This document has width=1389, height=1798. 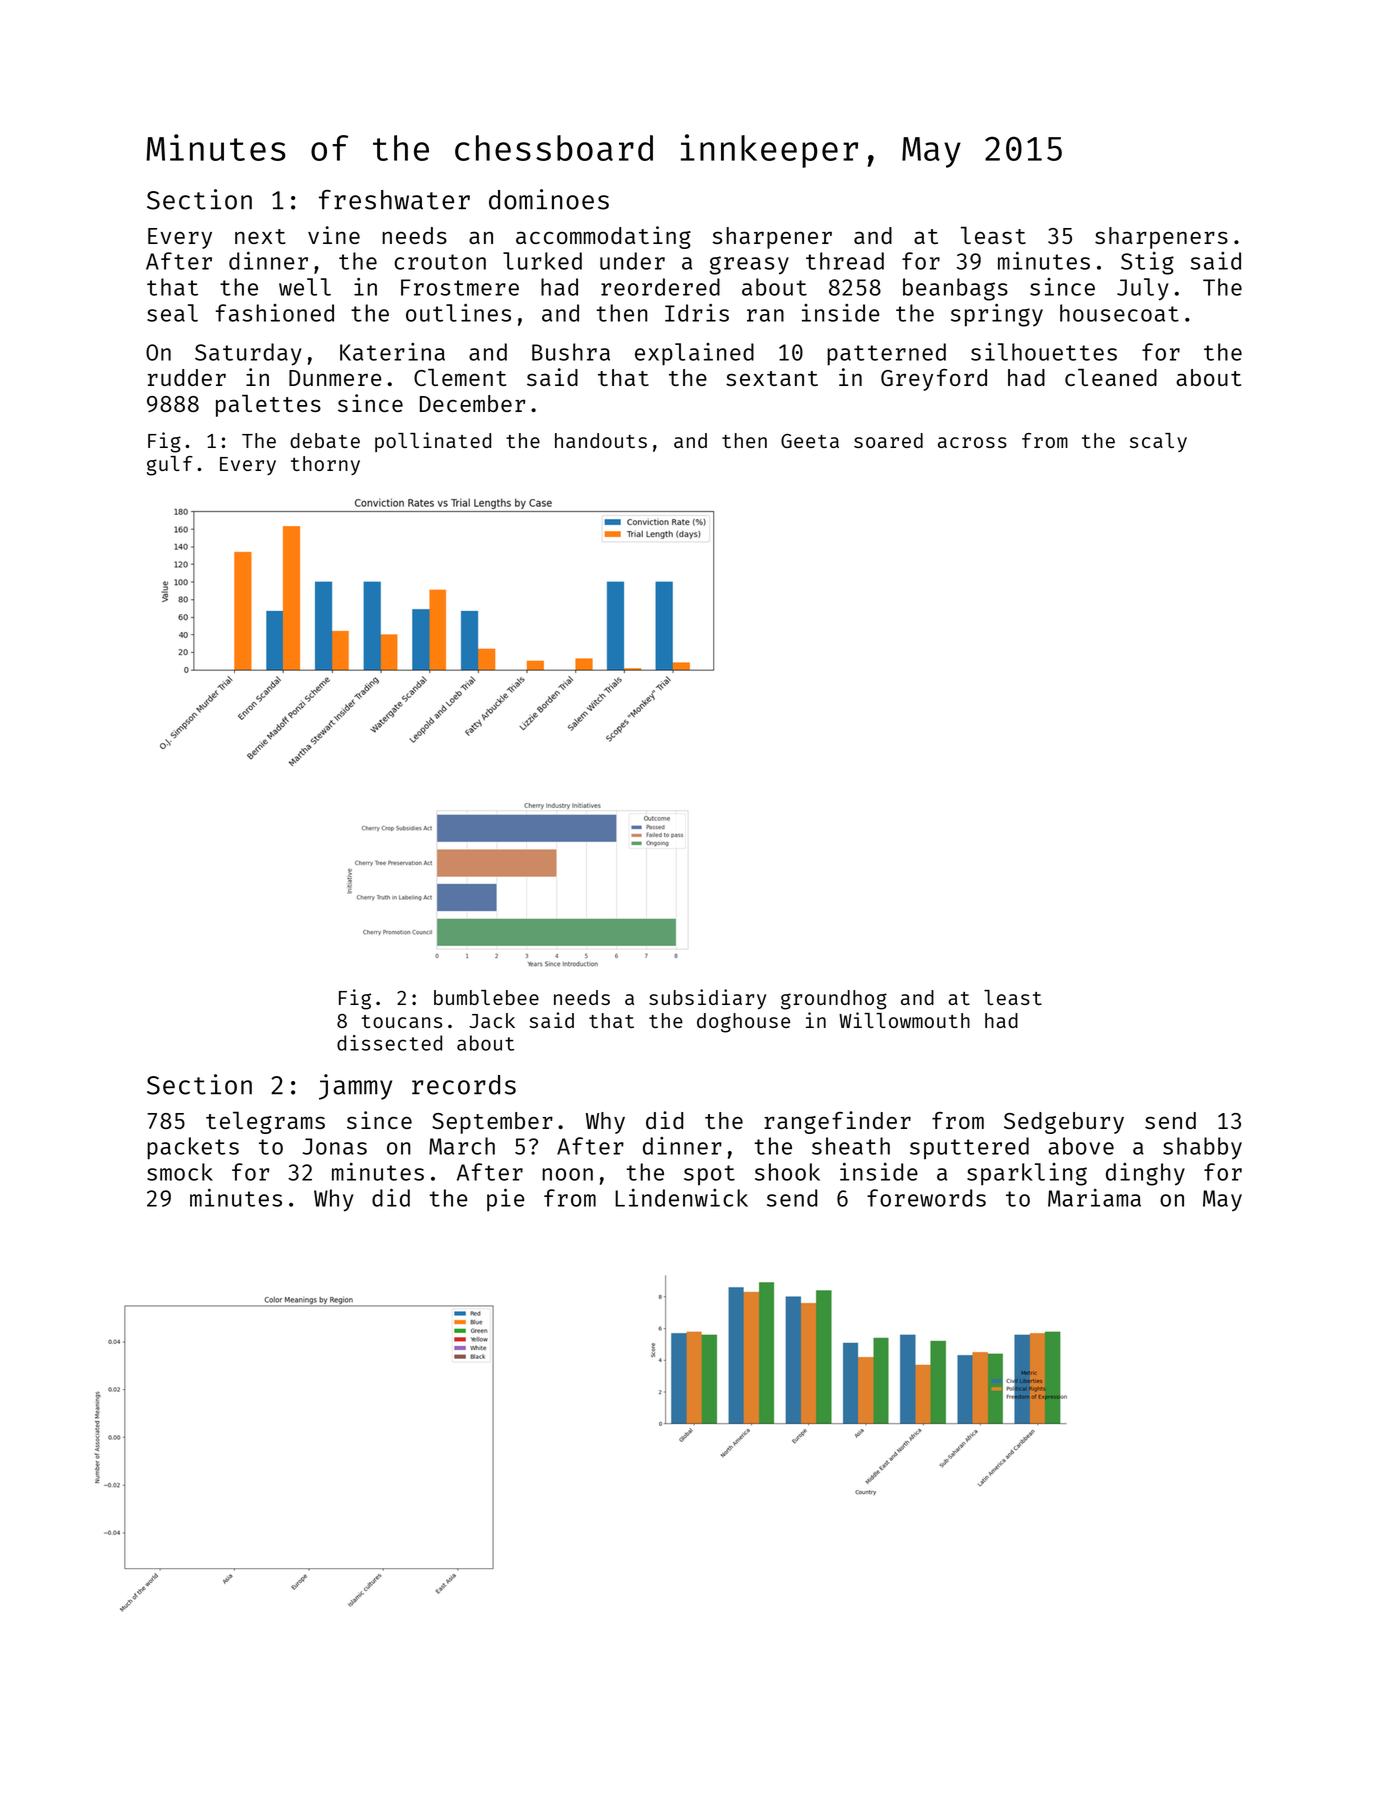 What do you see at coordinates (904, 1020) in the document?
I see `Willowmouth` at bounding box center [904, 1020].
